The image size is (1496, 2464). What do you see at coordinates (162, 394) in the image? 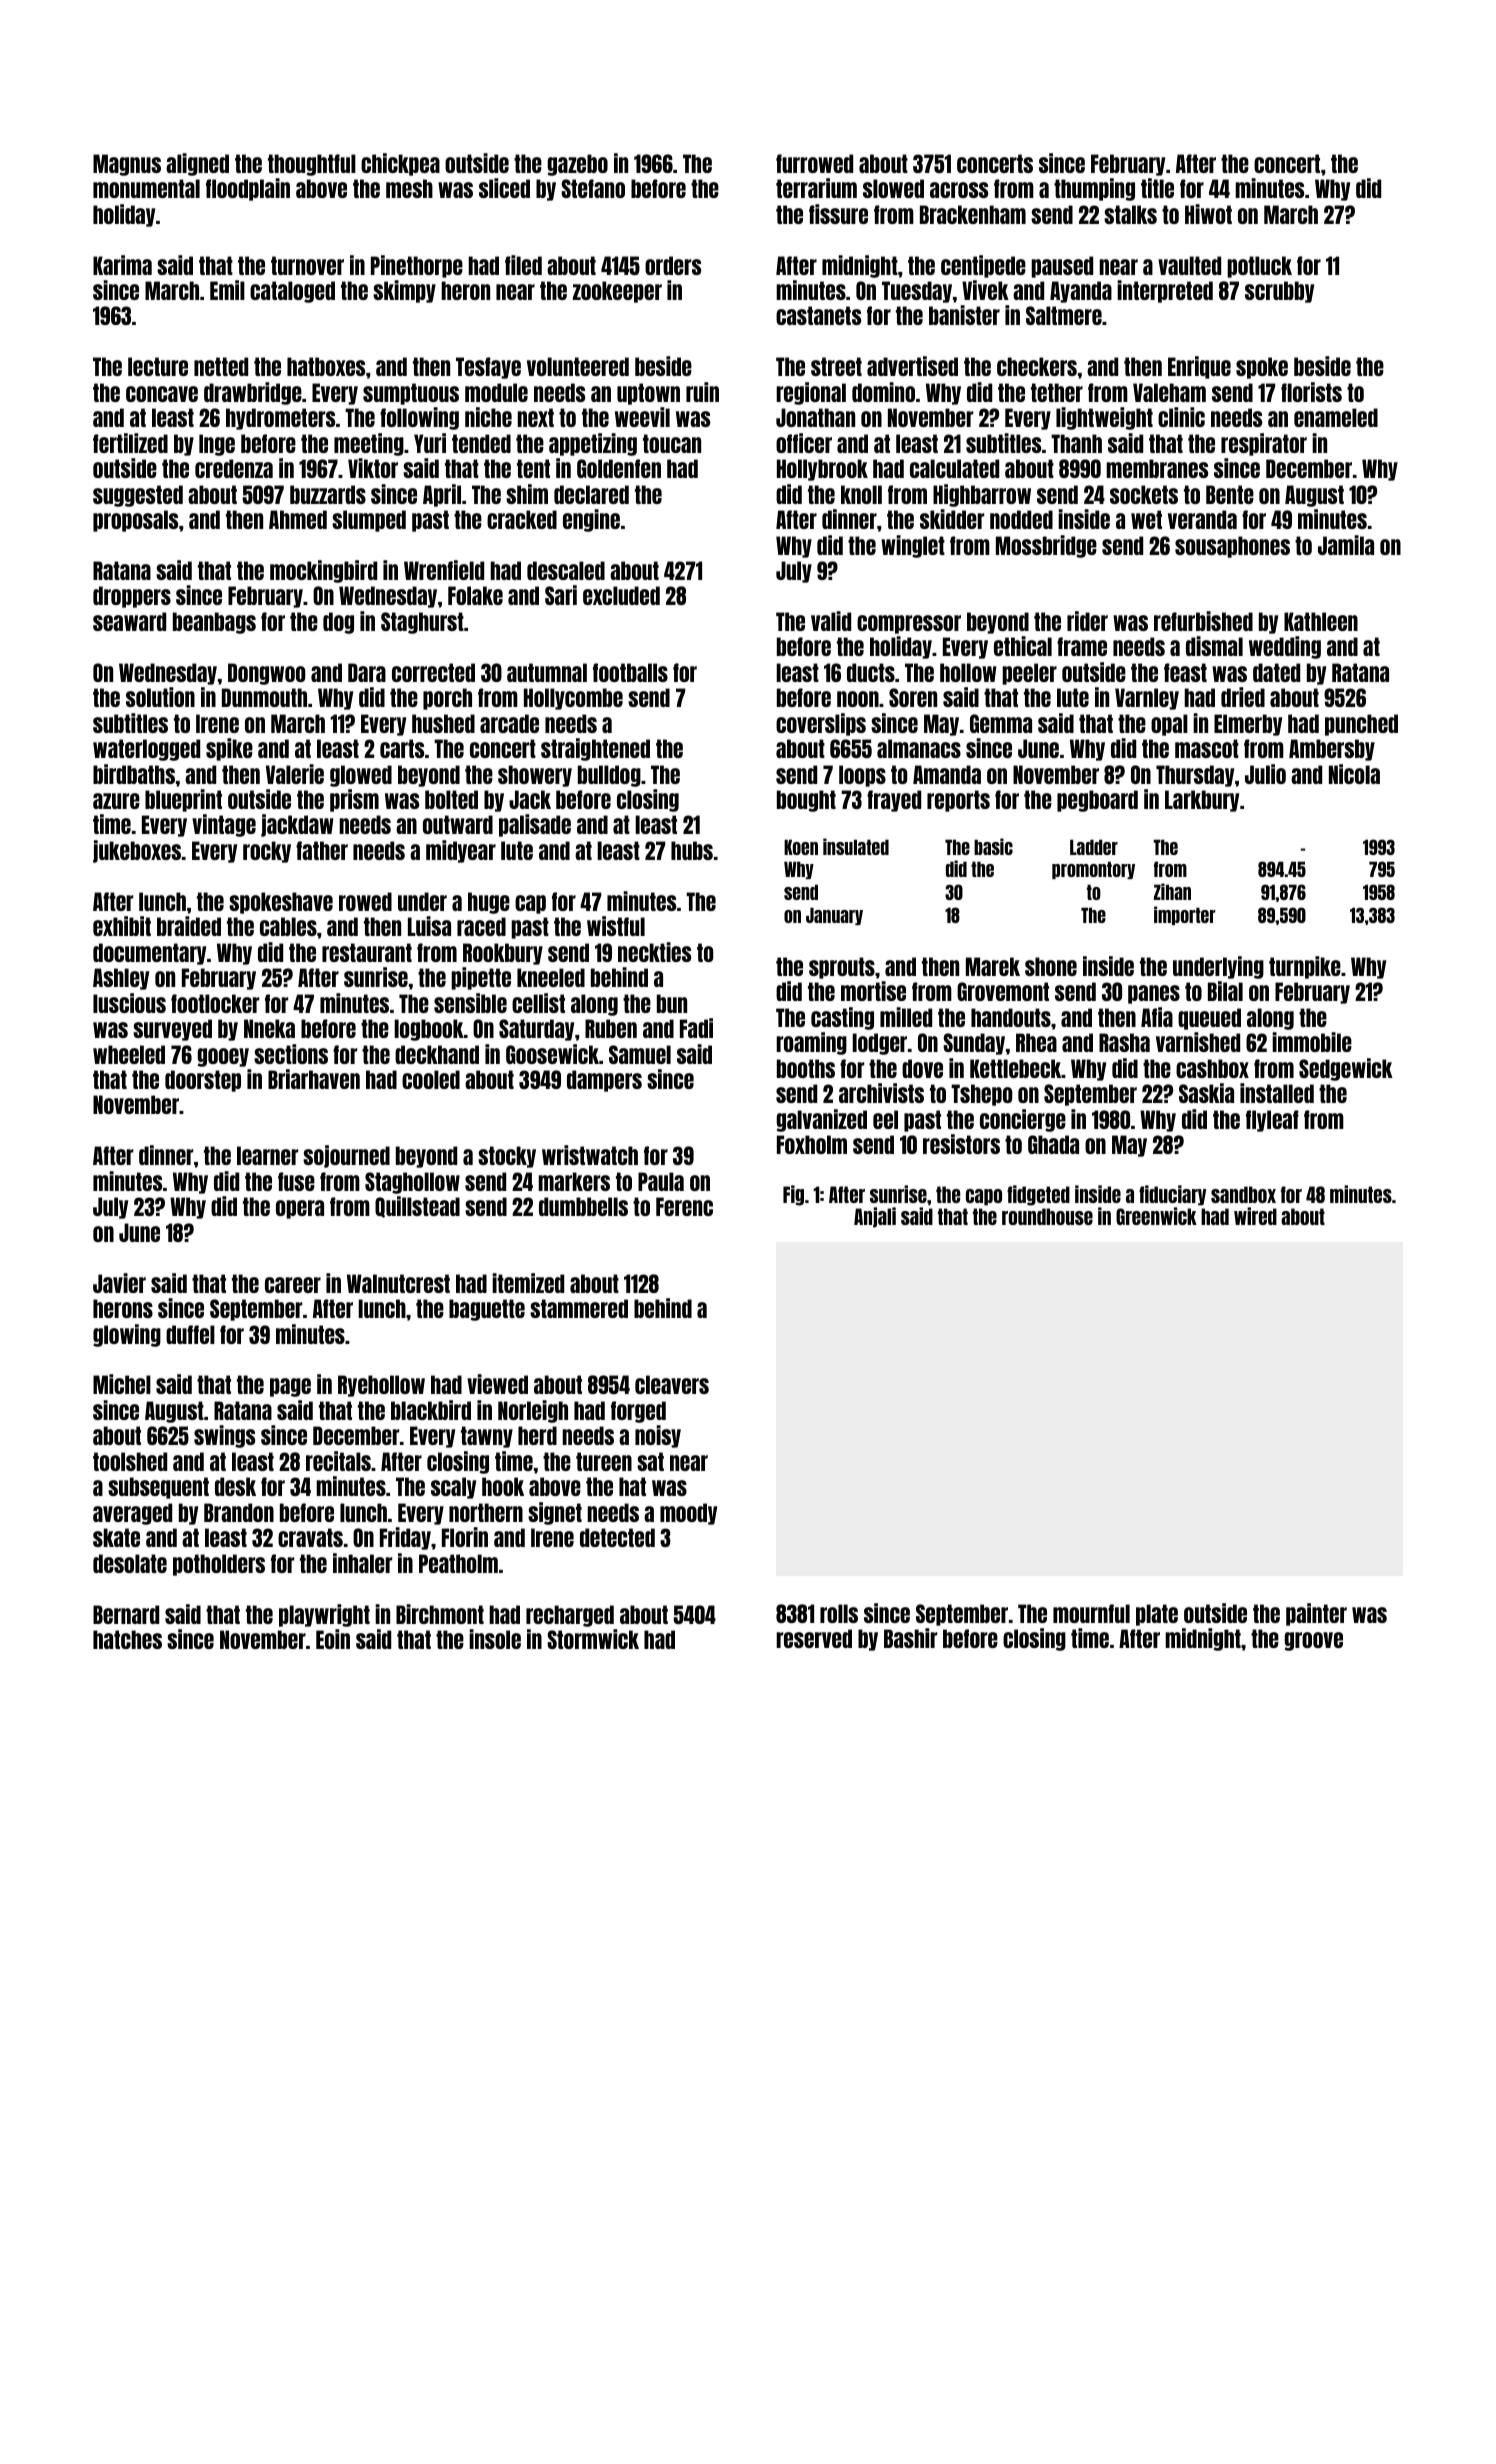
I see `concave` at bounding box center [162, 394].
